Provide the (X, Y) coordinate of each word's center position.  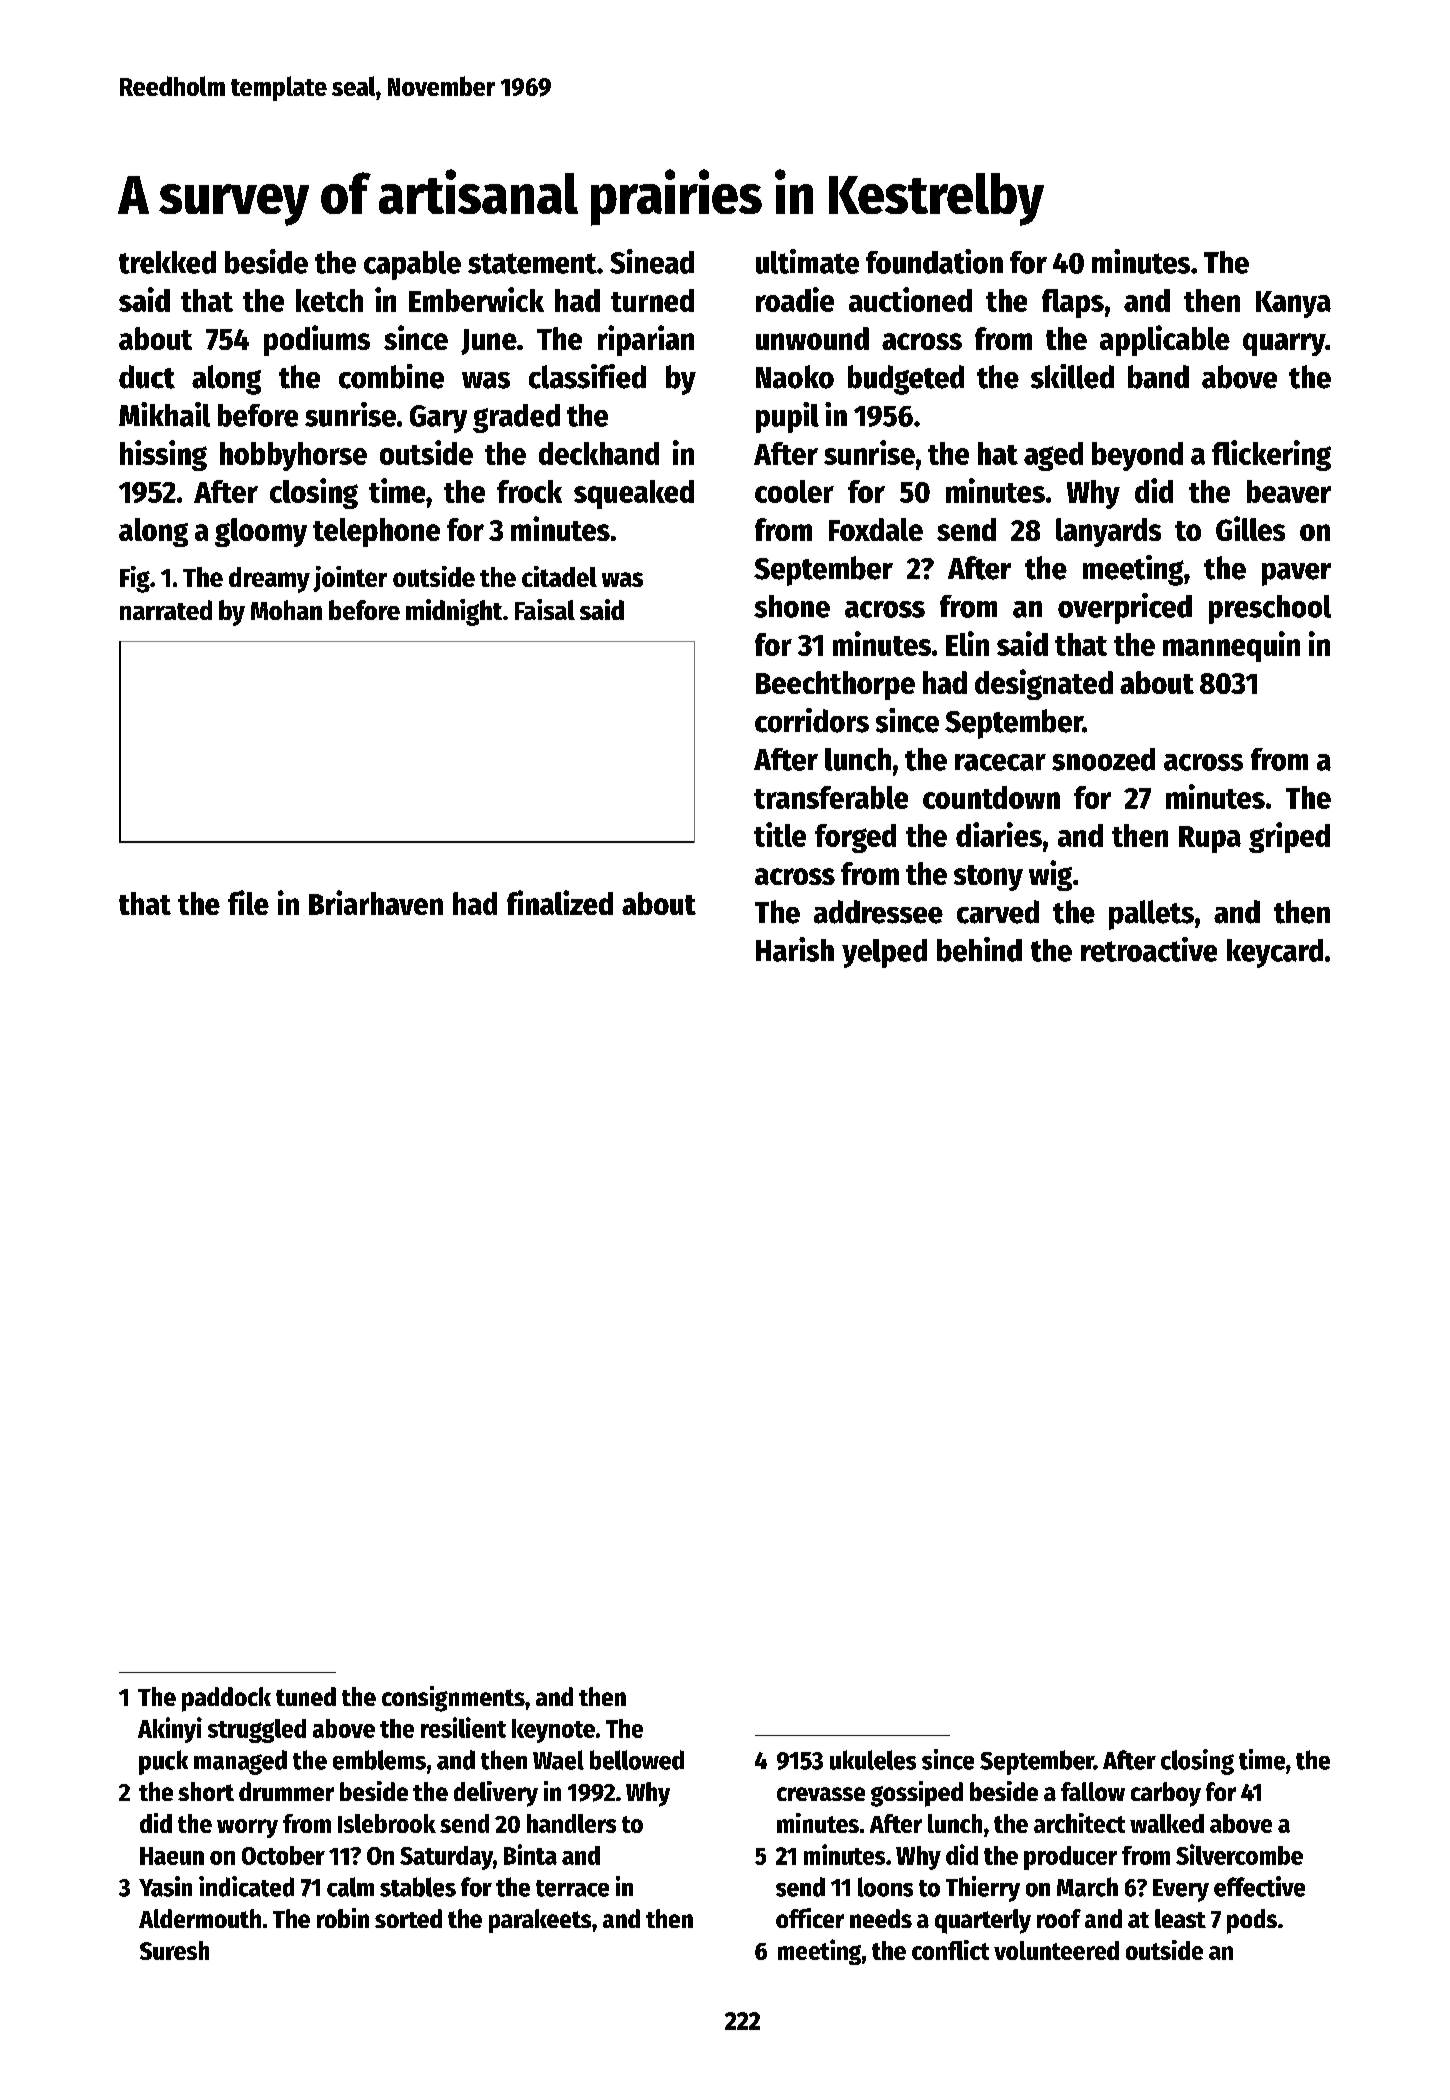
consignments (453, 1699)
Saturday (446, 1858)
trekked (167, 262)
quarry (1284, 344)
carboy (1166, 1794)
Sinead (652, 261)
